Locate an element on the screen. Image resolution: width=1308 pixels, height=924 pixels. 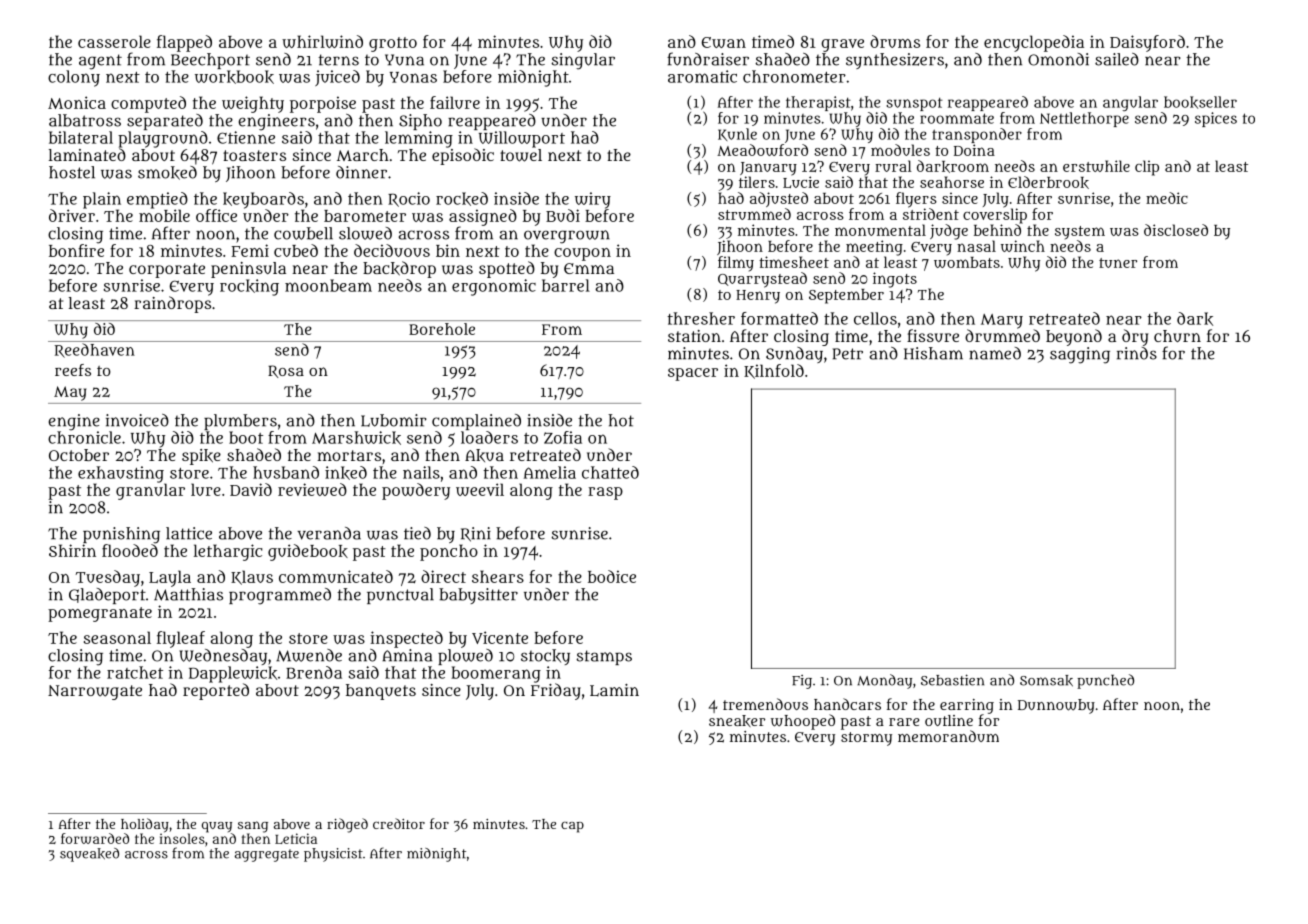
cap is located at coordinates (572, 827).
